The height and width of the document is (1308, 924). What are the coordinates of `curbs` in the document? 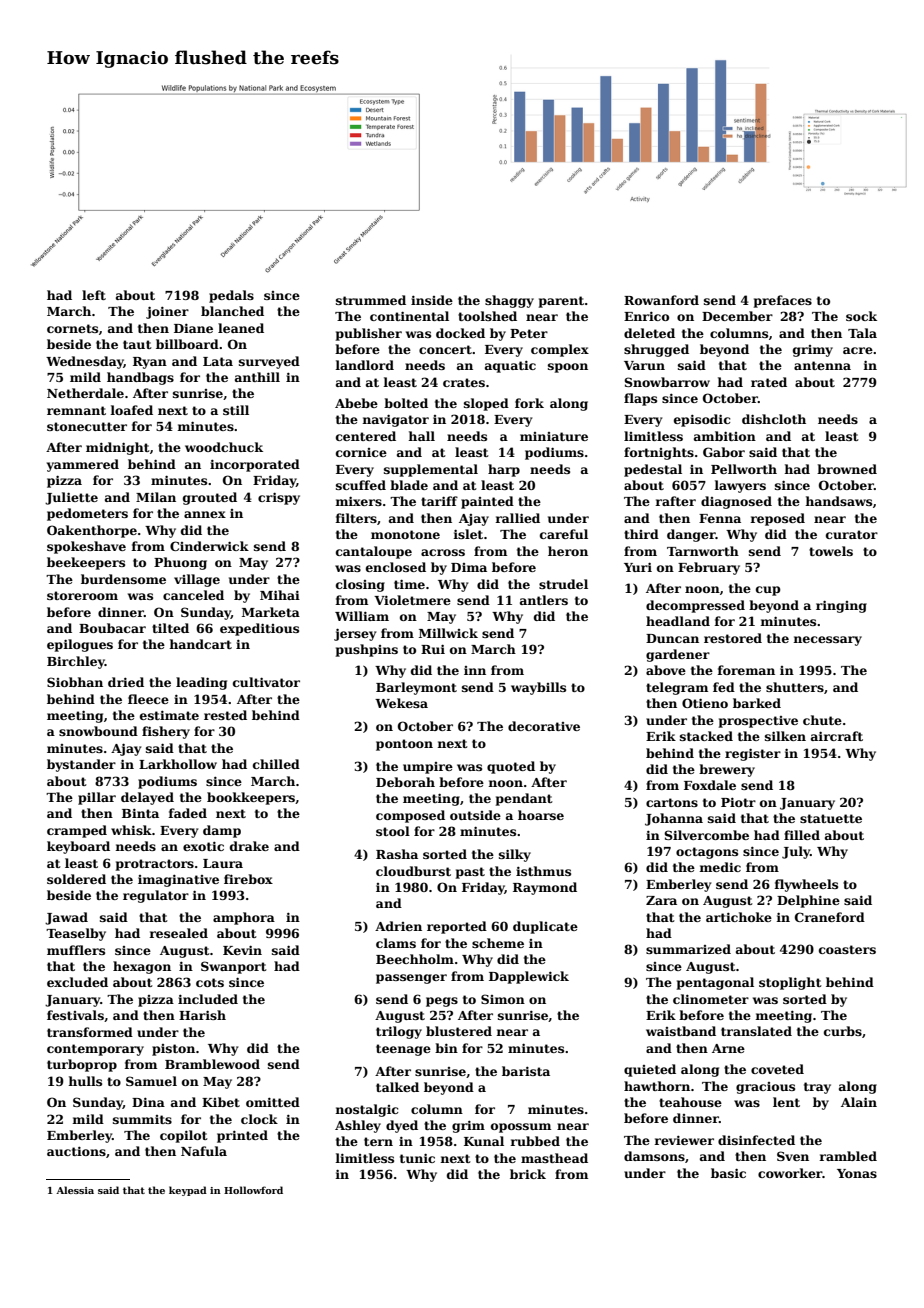 It's located at (843, 1031).
